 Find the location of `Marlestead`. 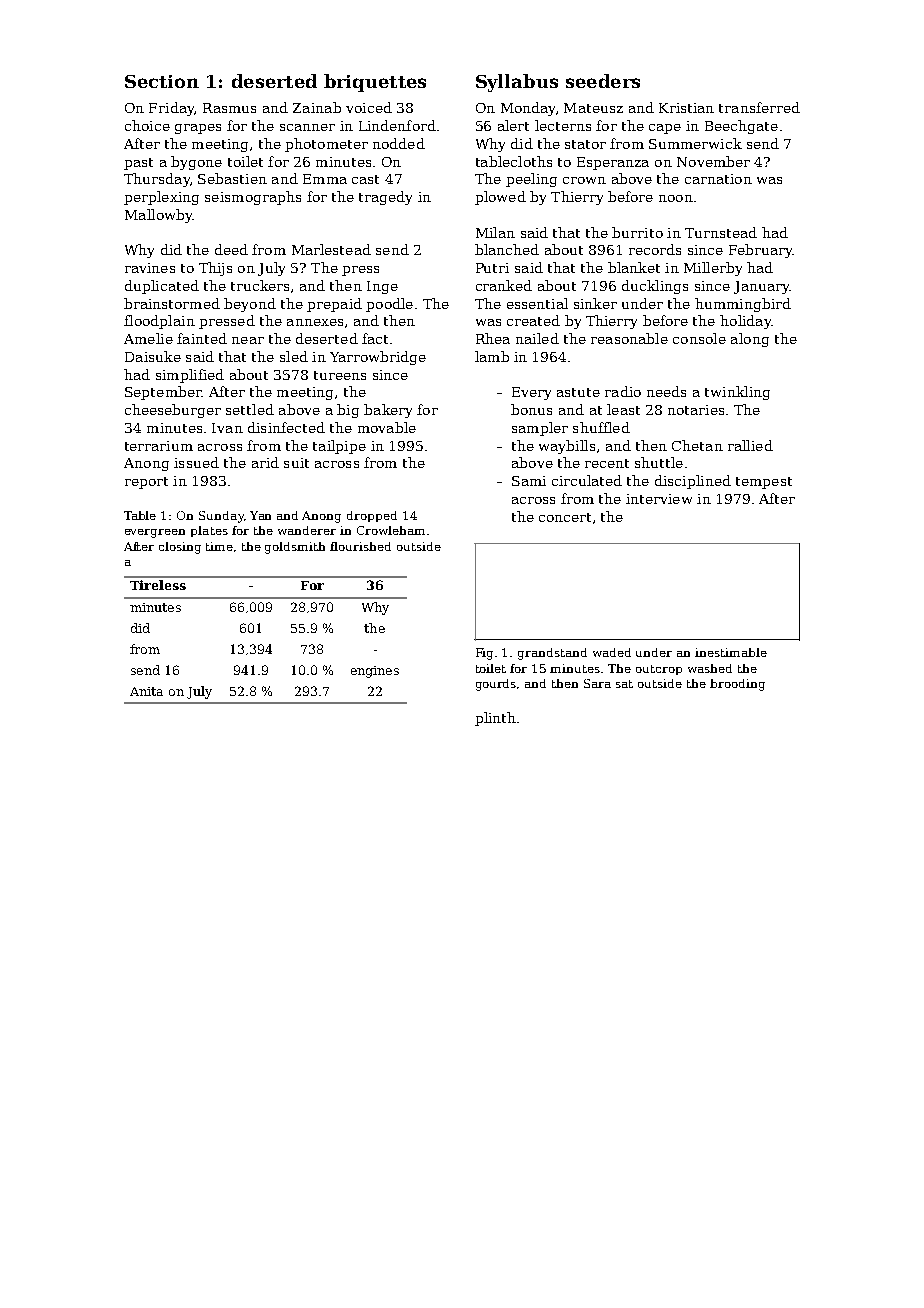

Marlestead is located at coordinates (331, 249).
